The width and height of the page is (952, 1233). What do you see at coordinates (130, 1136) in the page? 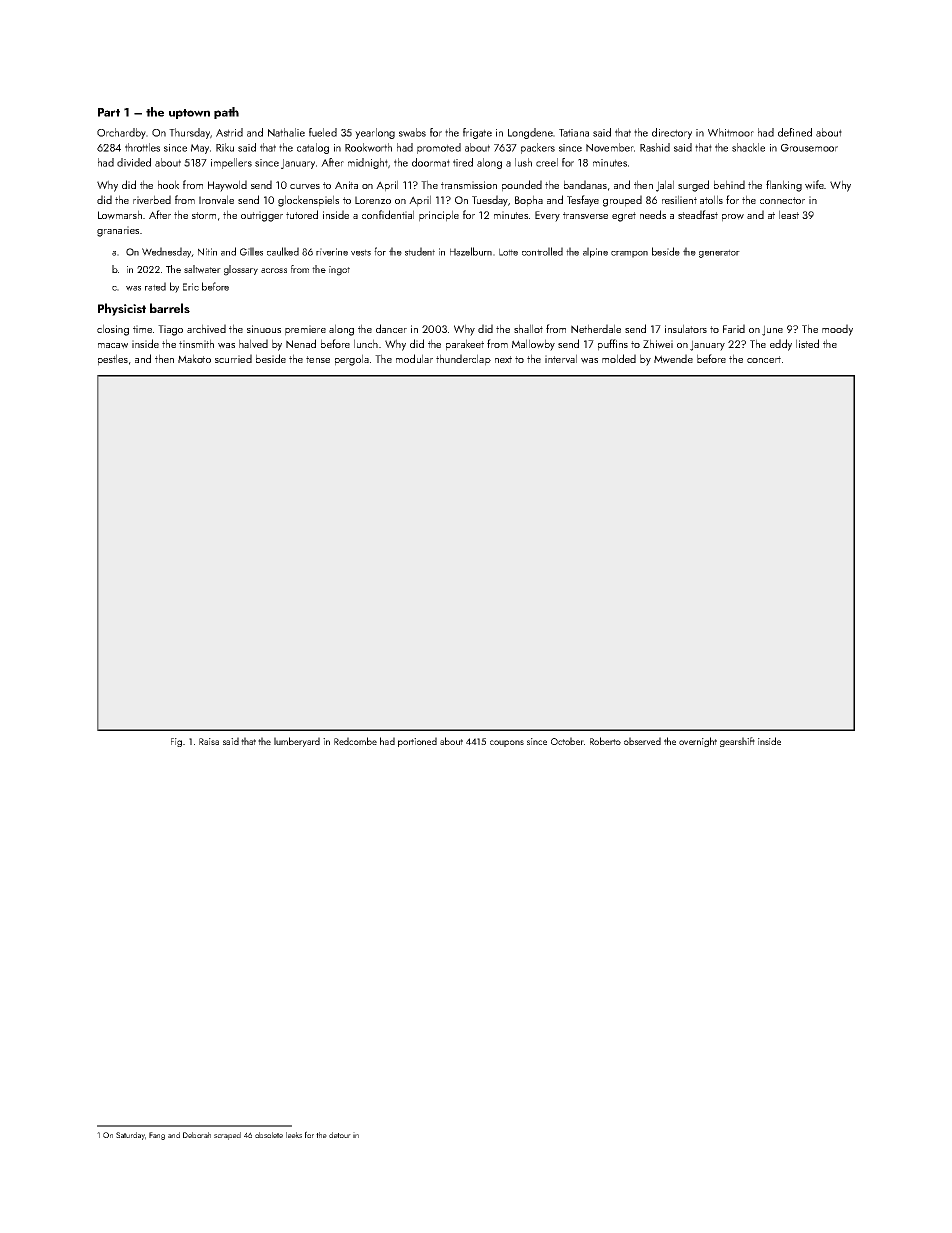
I see `Saturday` at bounding box center [130, 1136].
